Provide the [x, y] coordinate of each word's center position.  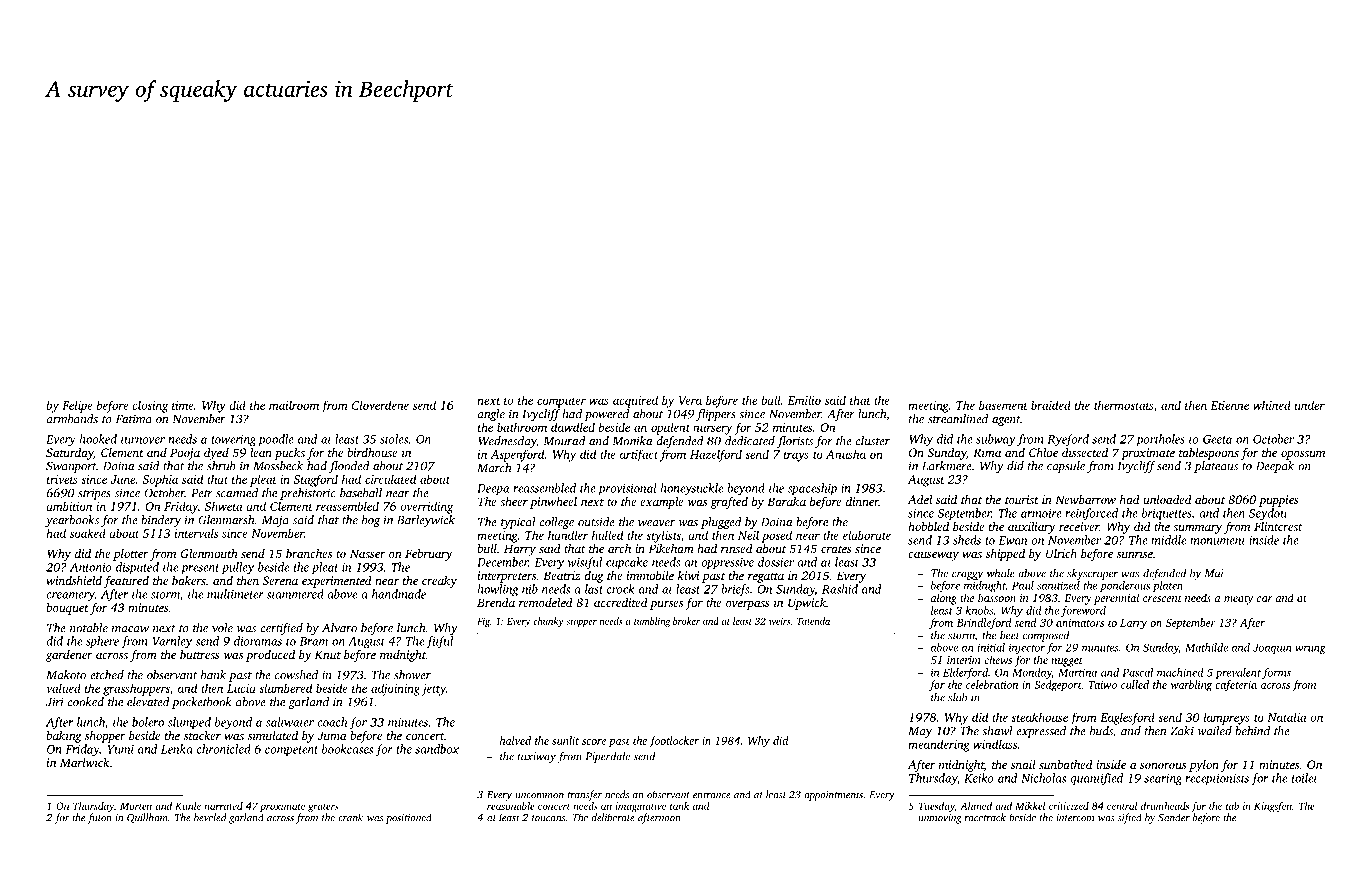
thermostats [1123, 405]
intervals [196, 533]
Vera [690, 400]
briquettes [1167, 514]
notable [89, 628]
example [662, 503]
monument [1218, 541]
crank [350, 817]
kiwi [689, 575]
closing [150, 406]
